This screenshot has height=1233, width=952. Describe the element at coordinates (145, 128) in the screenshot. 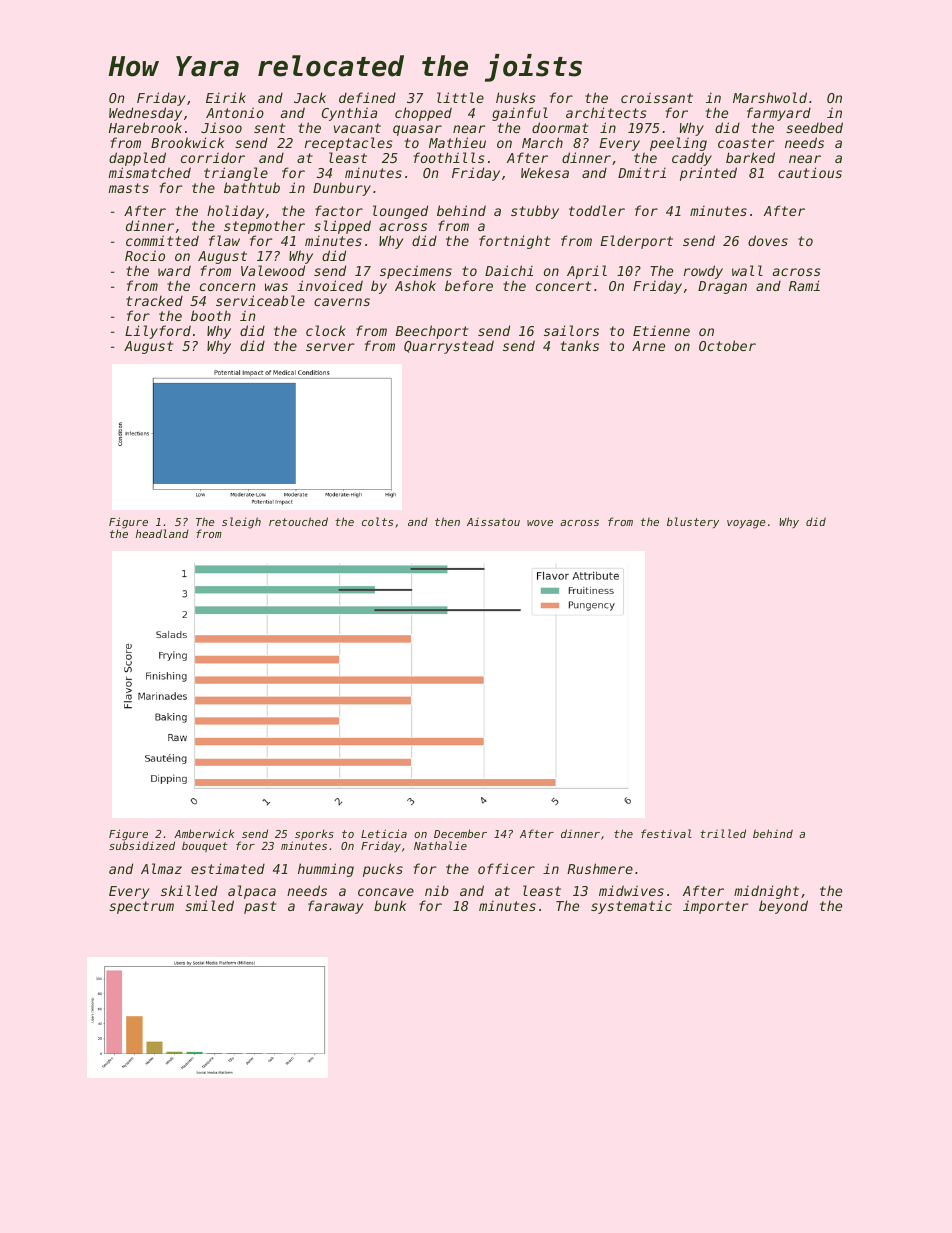

I see `Harebrook` at that location.
